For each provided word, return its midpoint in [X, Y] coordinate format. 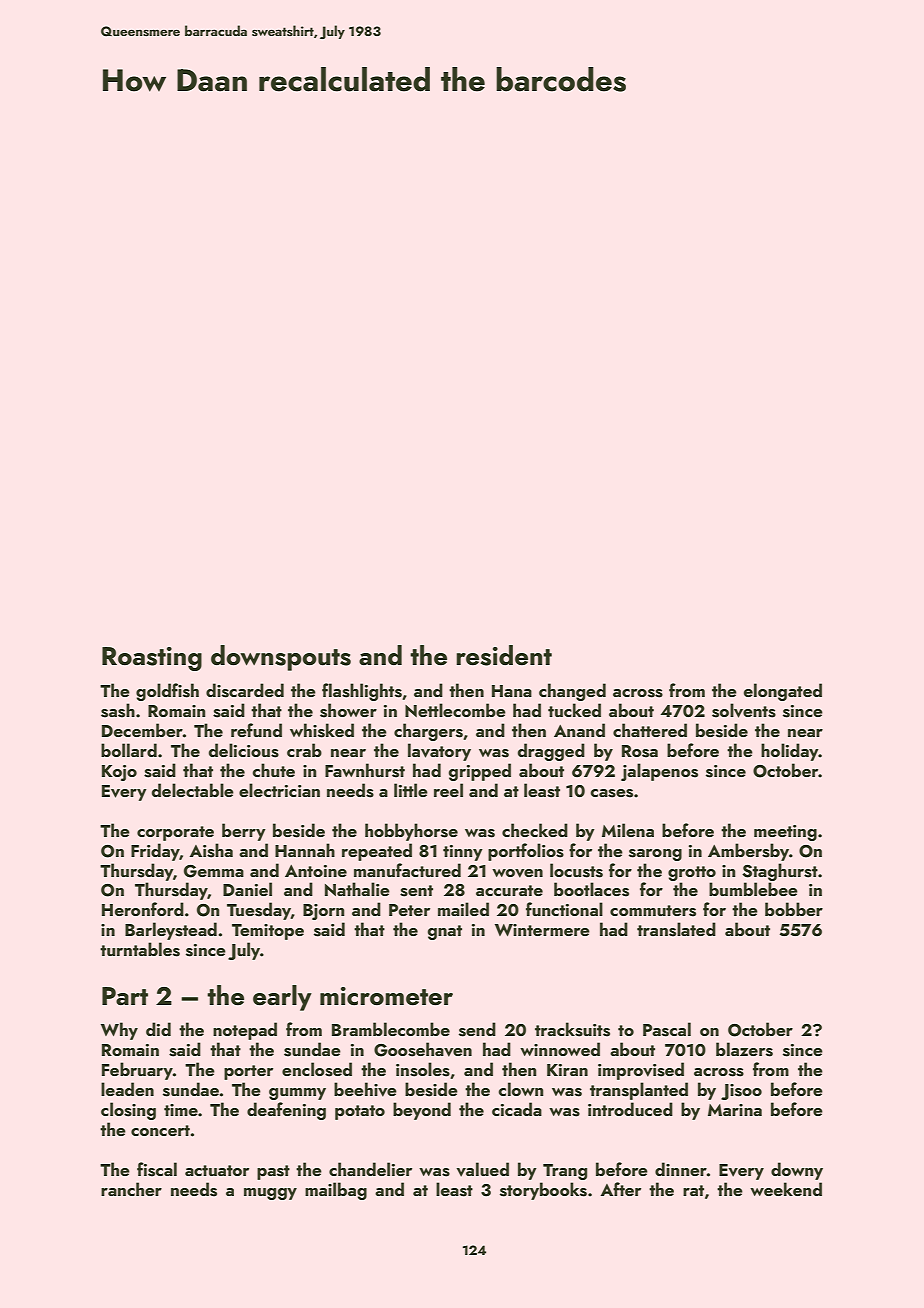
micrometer [386, 996]
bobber [794, 909]
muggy [270, 1194]
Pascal [667, 1029]
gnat [445, 932]
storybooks [543, 1191]
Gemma [214, 871]
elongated [783, 692]
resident [504, 655]
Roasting [152, 659]
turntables [140, 949]
